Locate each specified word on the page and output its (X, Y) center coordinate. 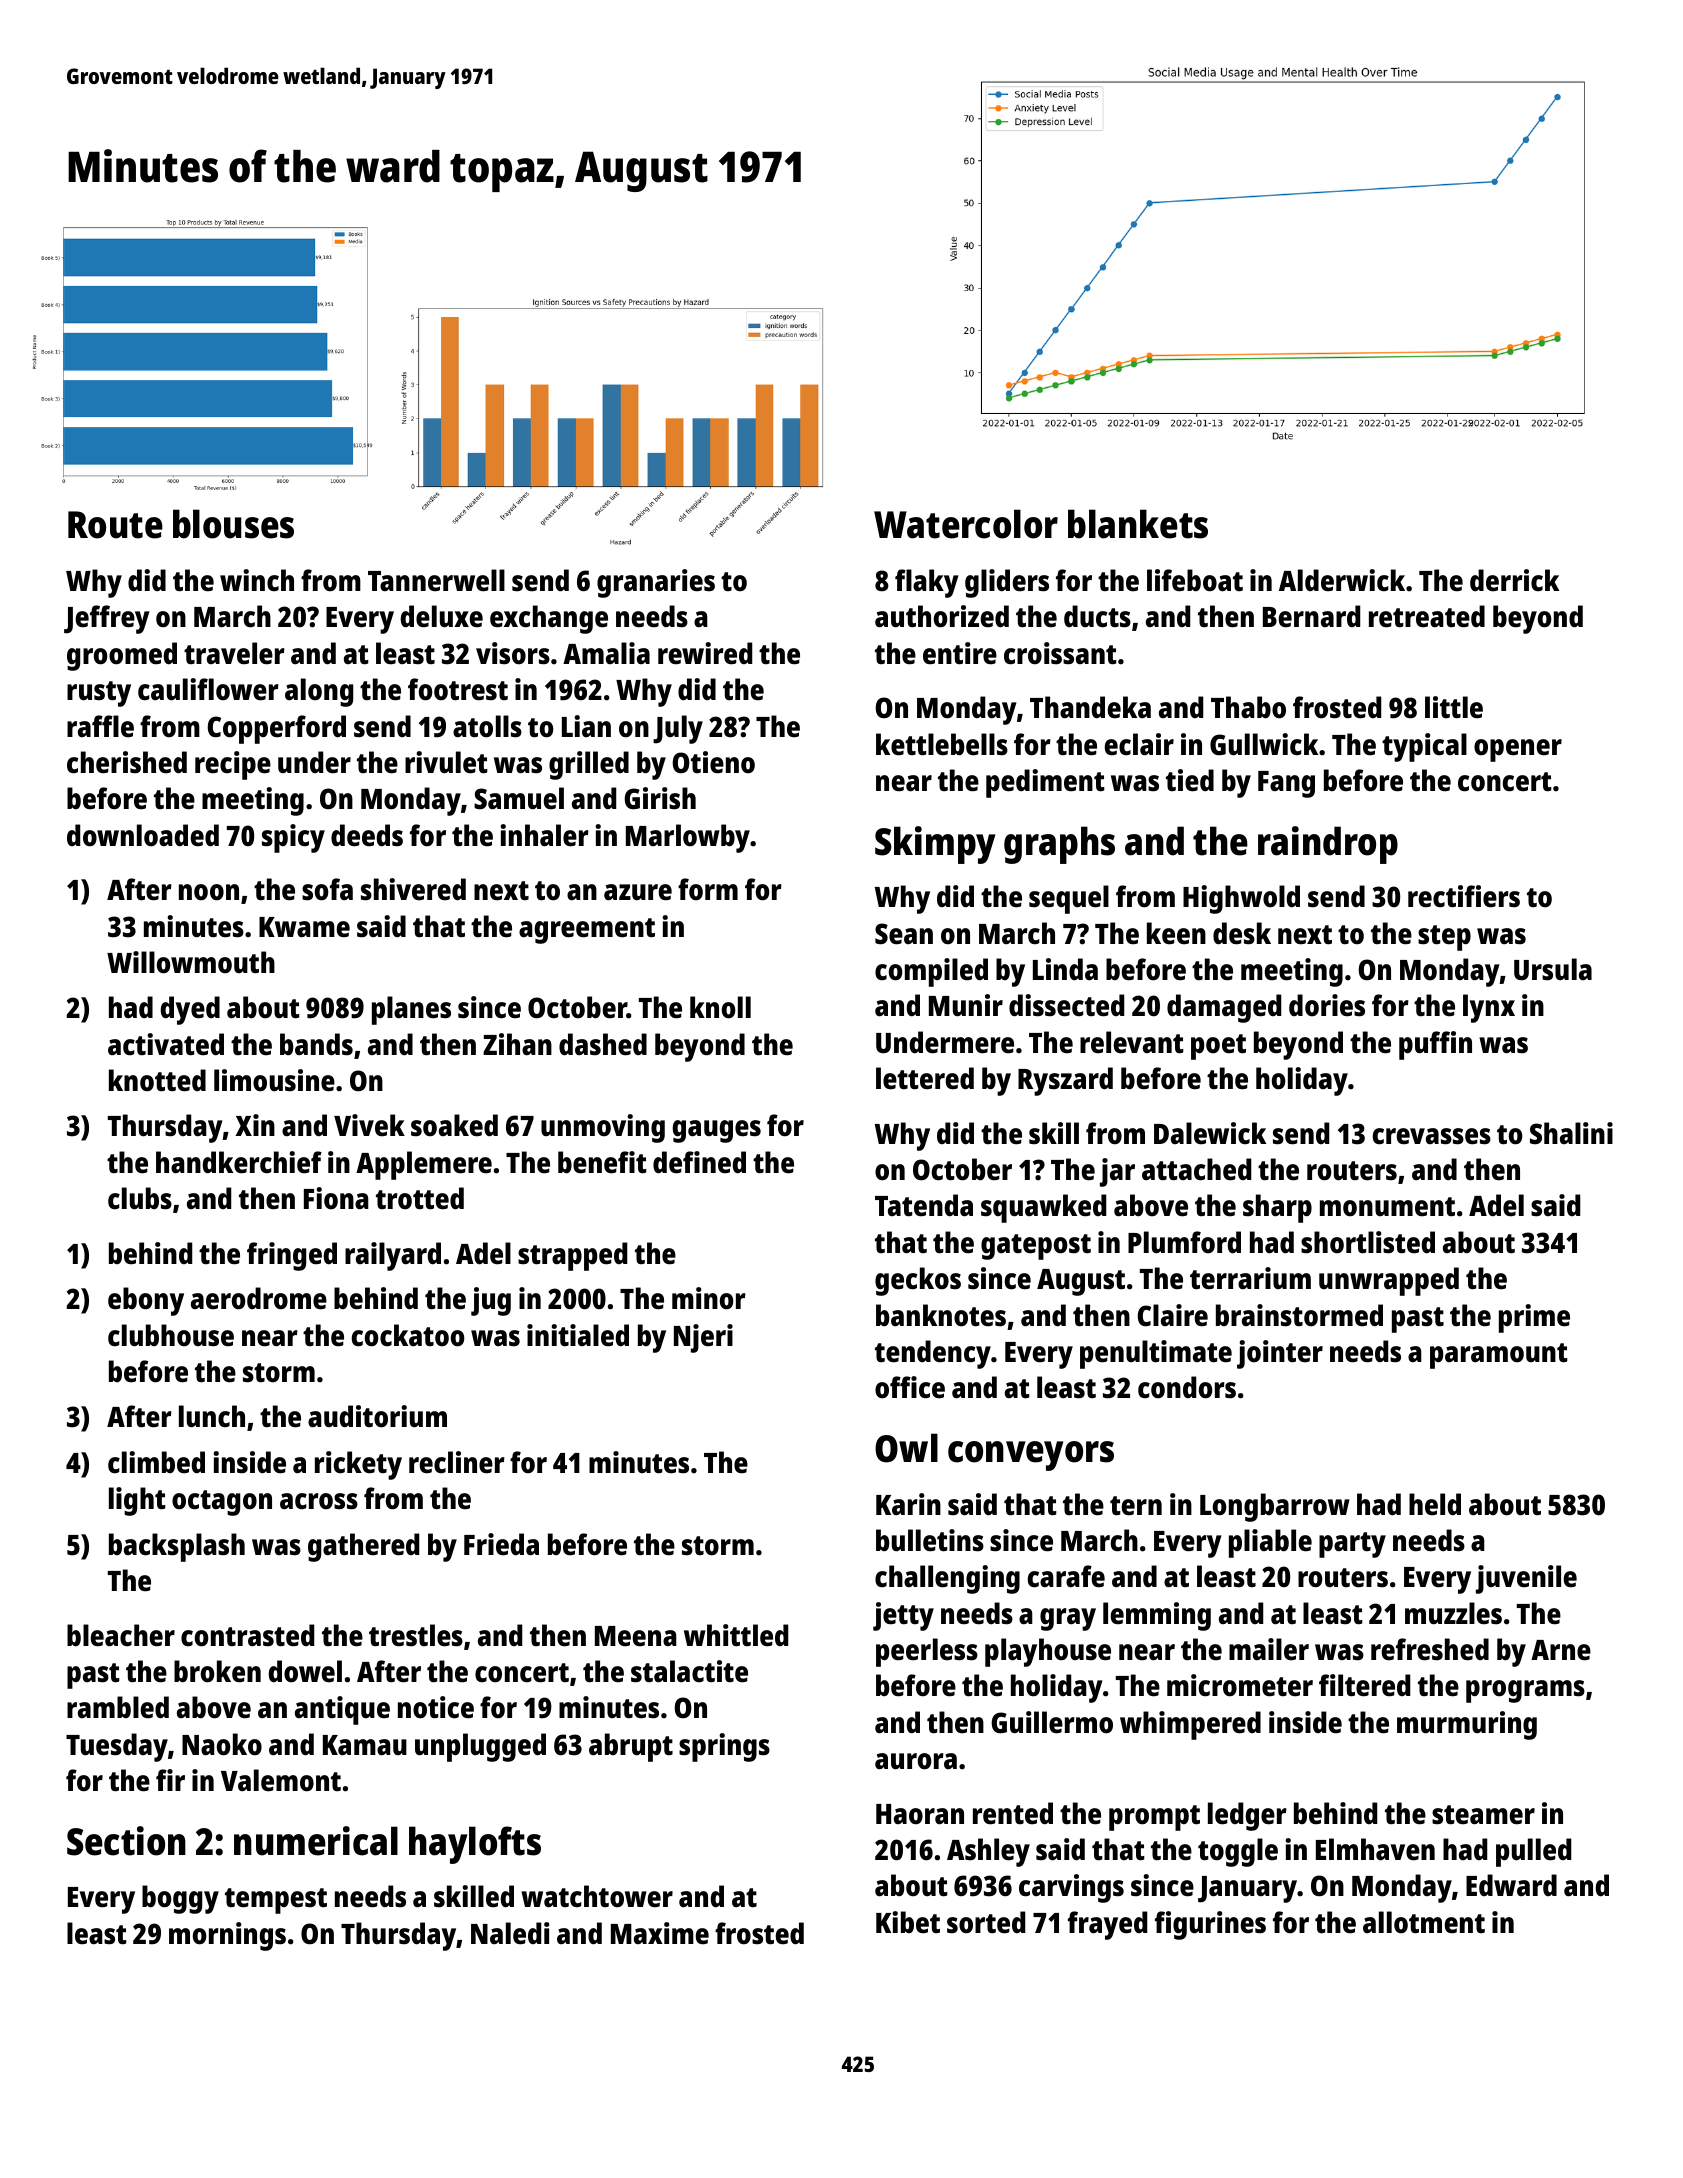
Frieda (501, 1544)
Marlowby (688, 838)
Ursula (1553, 969)
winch (257, 580)
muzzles (1453, 1613)
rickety (358, 1465)
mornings (227, 1936)
